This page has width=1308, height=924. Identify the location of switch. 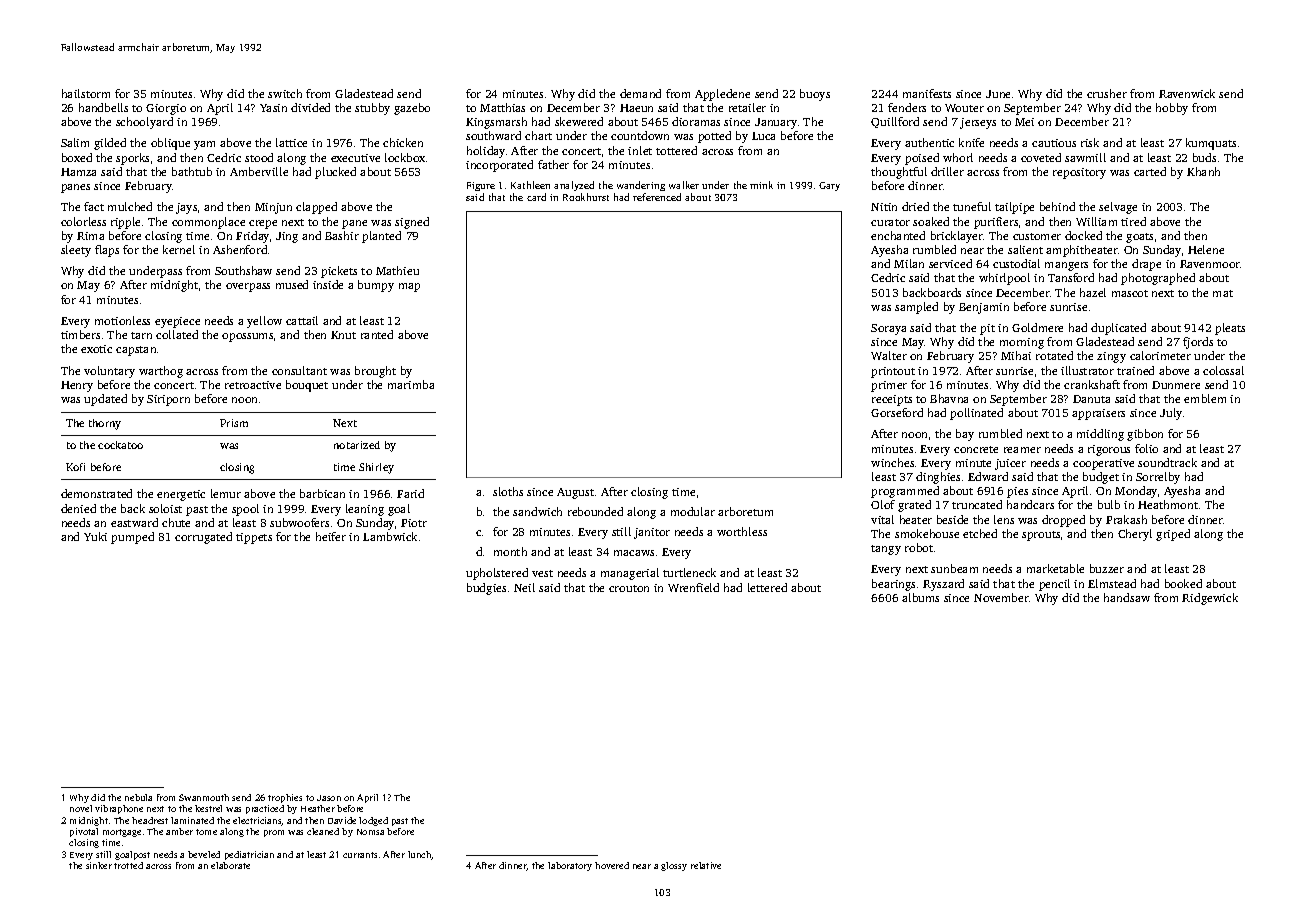
(285, 93).
